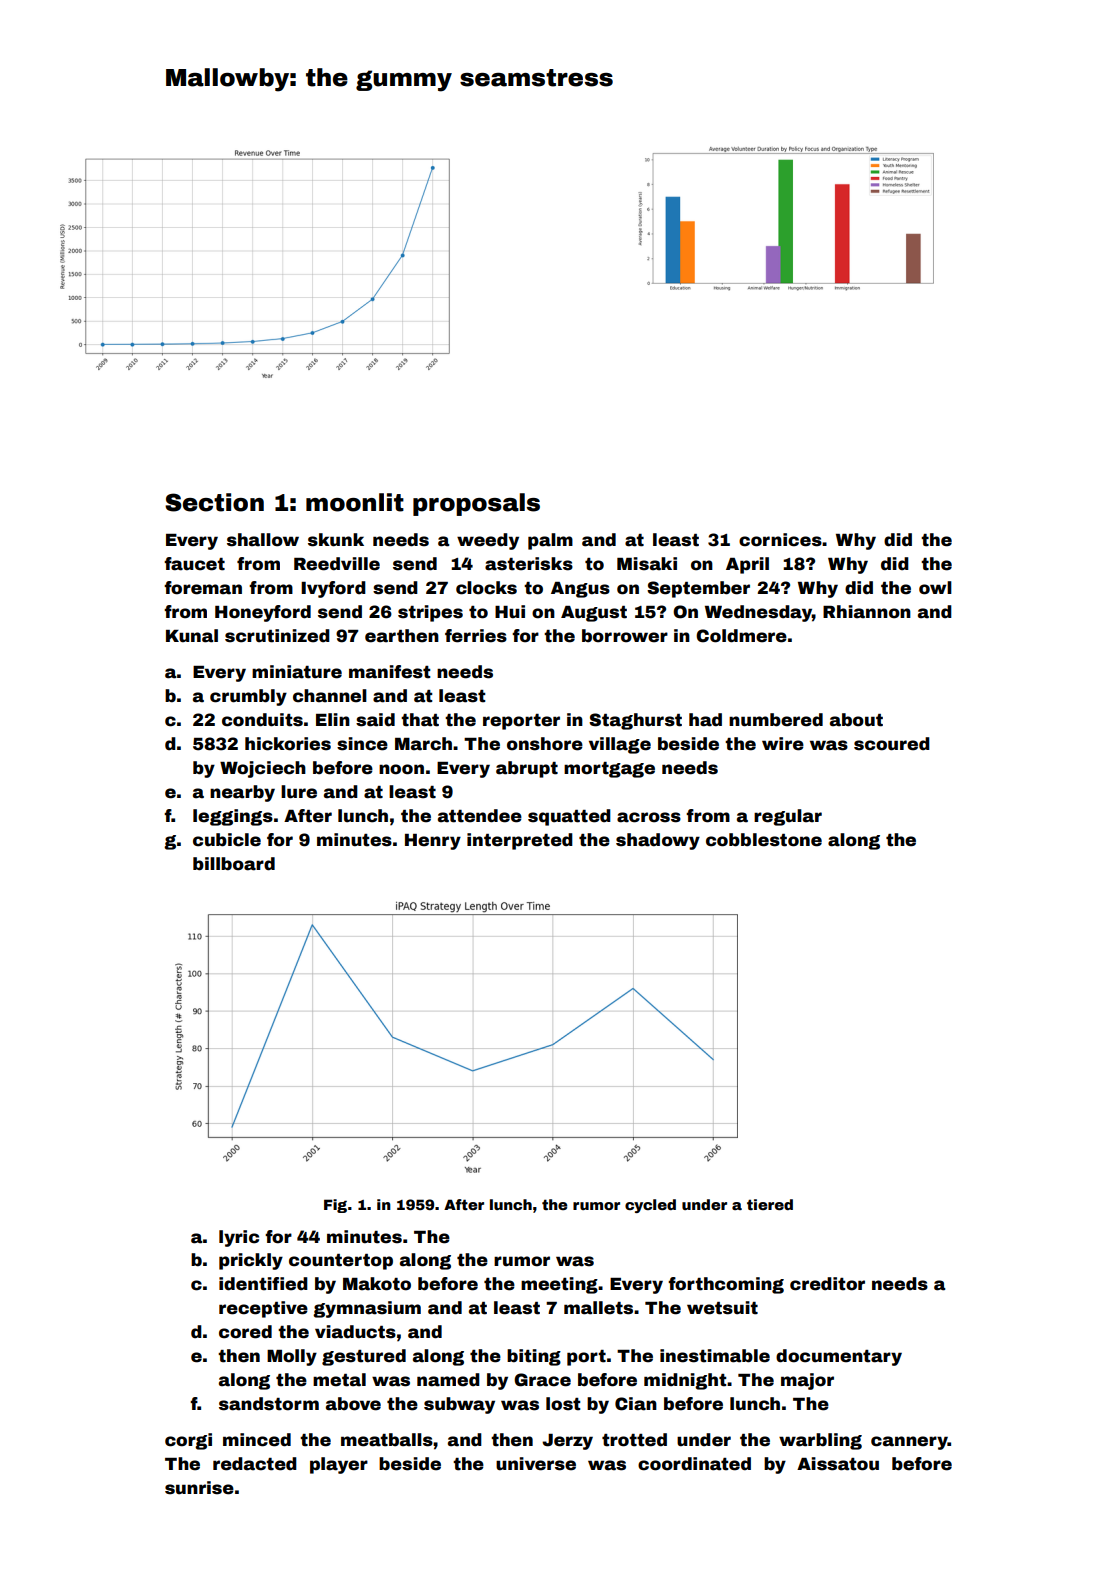 The image size is (1117, 1587). Describe the element at coordinates (476, 504) in the page. I see `proposals` at that location.
